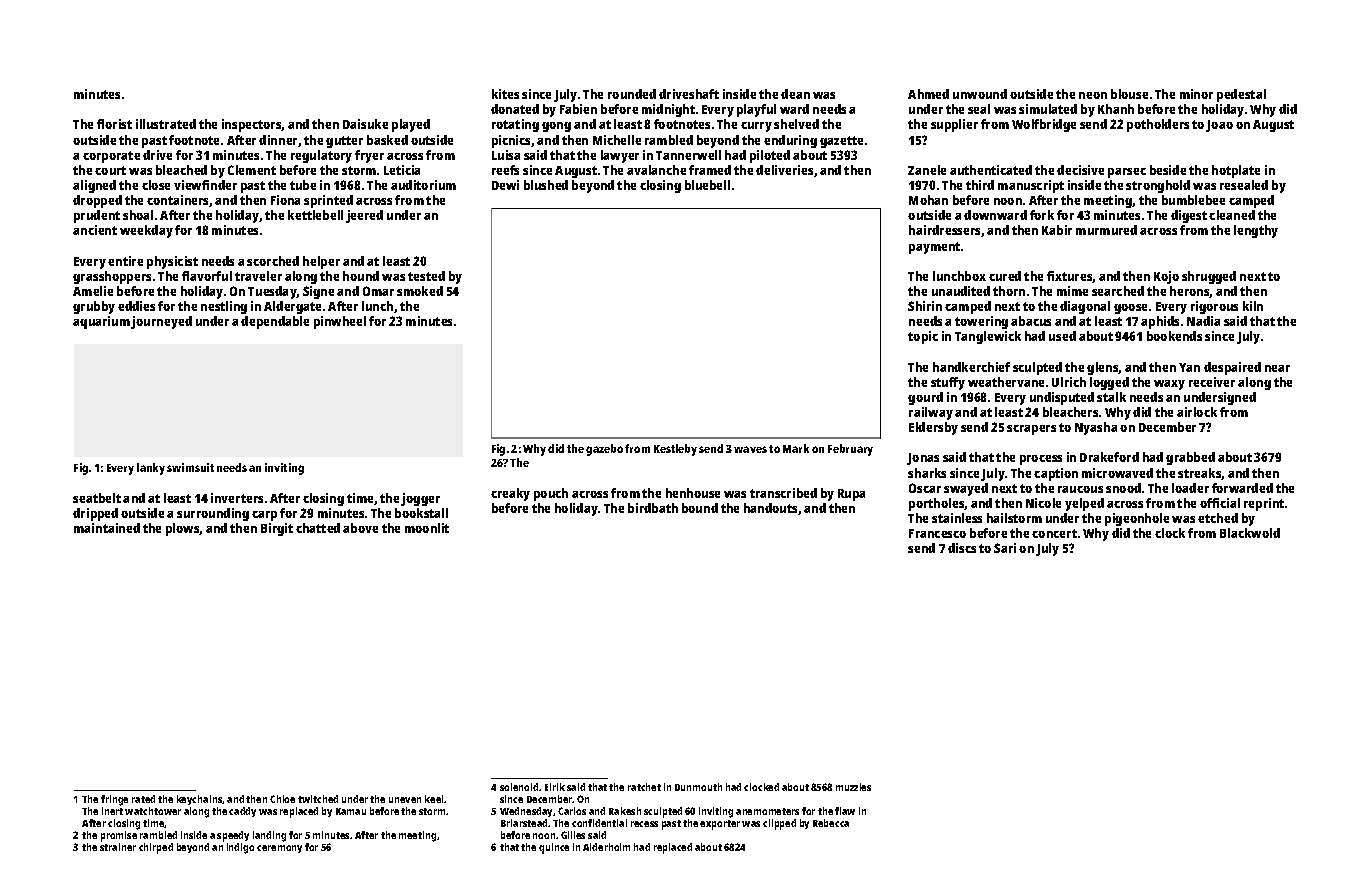 Image resolution: width=1372 pixels, height=887 pixels. What do you see at coordinates (285, 200) in the document?
I see `Fiona` at bounding box center [285, 200].
